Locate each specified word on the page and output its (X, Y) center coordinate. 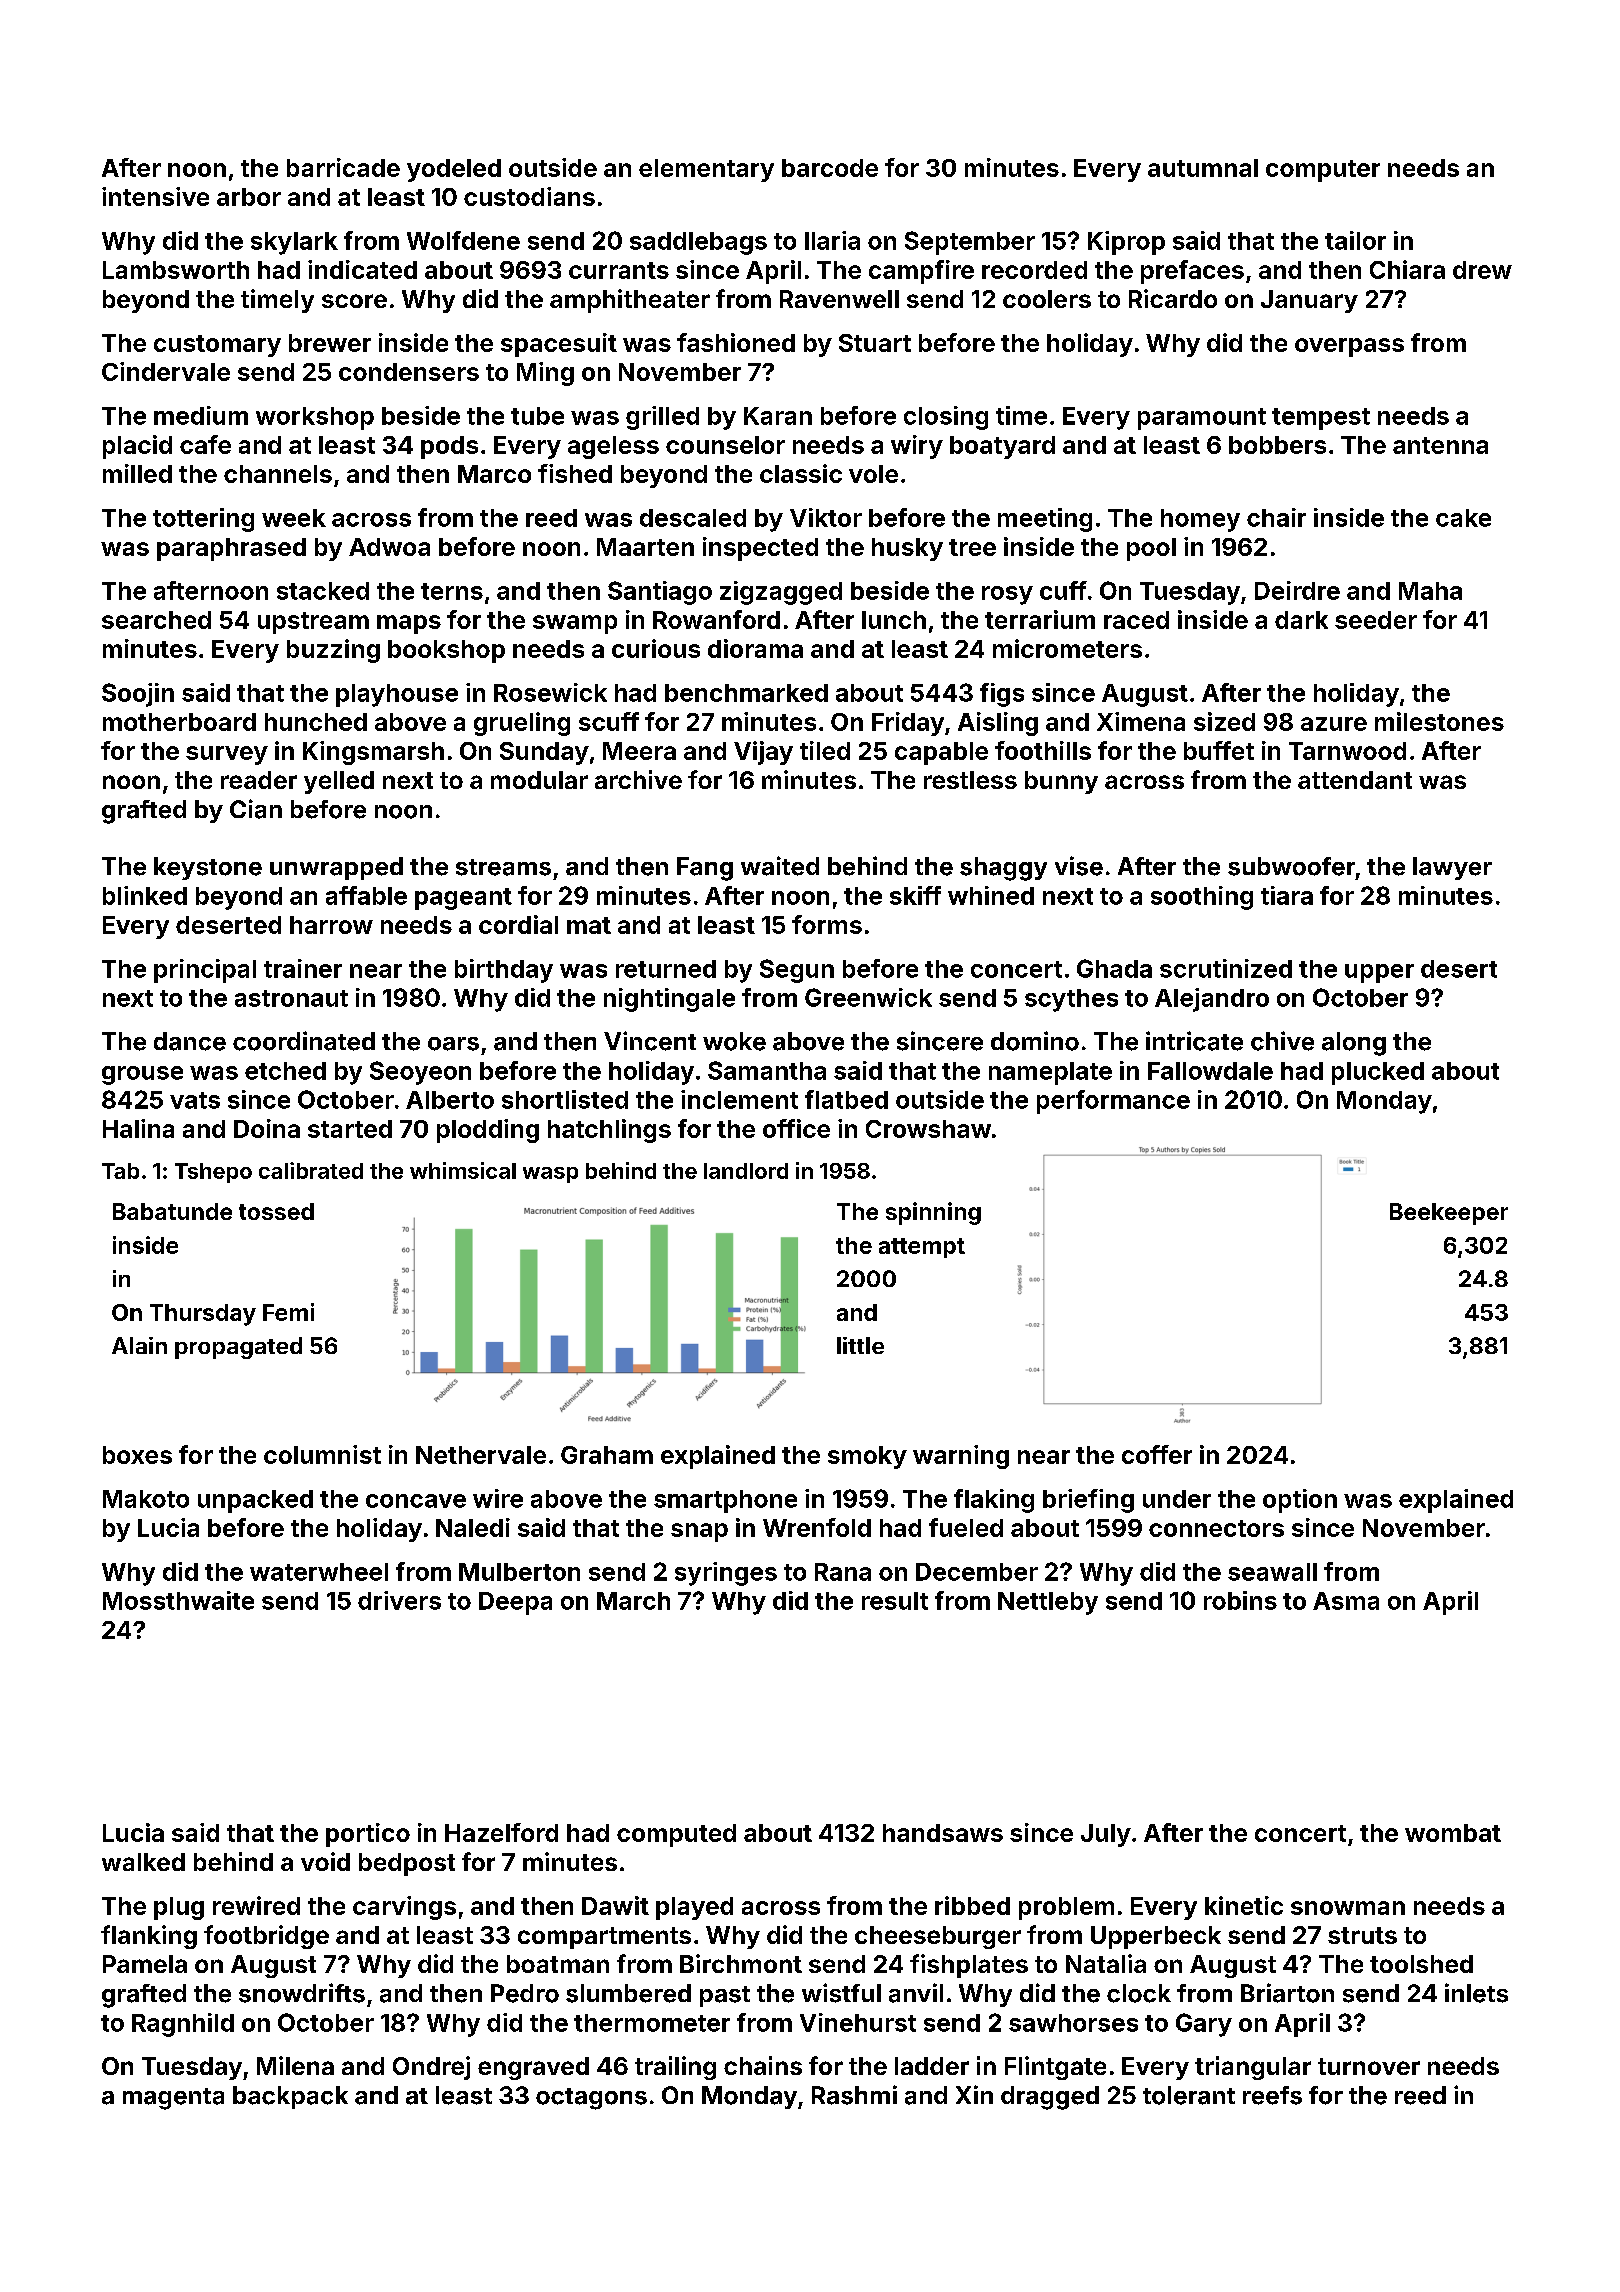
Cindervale (166, 371)
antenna (1440, 445)
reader (259, 780)
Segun (797, 971)
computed (676, 1835)
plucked (1378, 1073)
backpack (290, 2097)
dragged (1050, 2098)
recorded (1034, 270)
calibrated (311, 1170)
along (1354, 1044)
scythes (1071, 1000)
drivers (399, 1600)
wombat (1453, 1833)
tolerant (1189, 2095)
